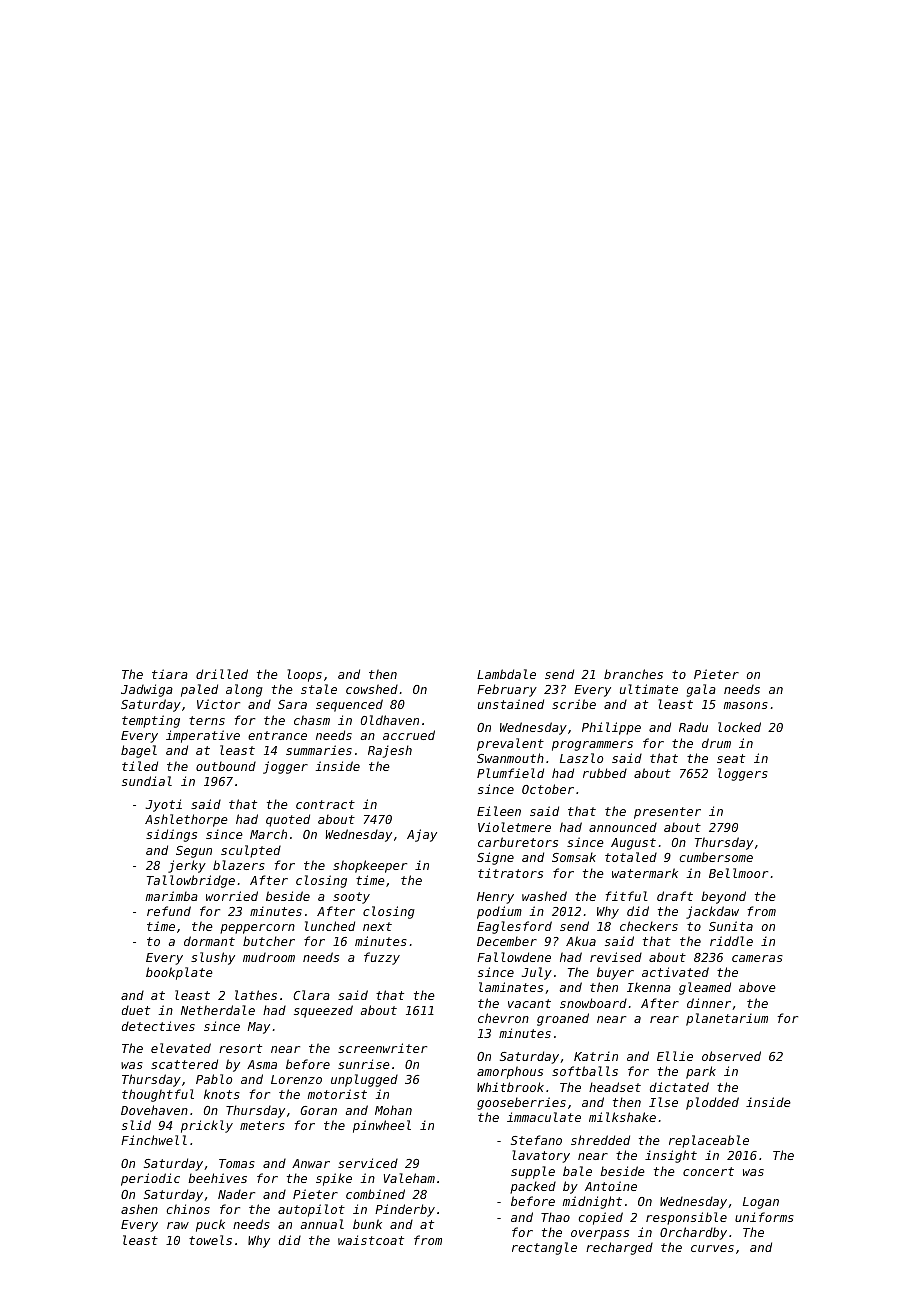 This image has height=1308, width=924. What do you see at coordinates (330, 926) in the image?
I see `lunched` at bounding box center [330, 926].
